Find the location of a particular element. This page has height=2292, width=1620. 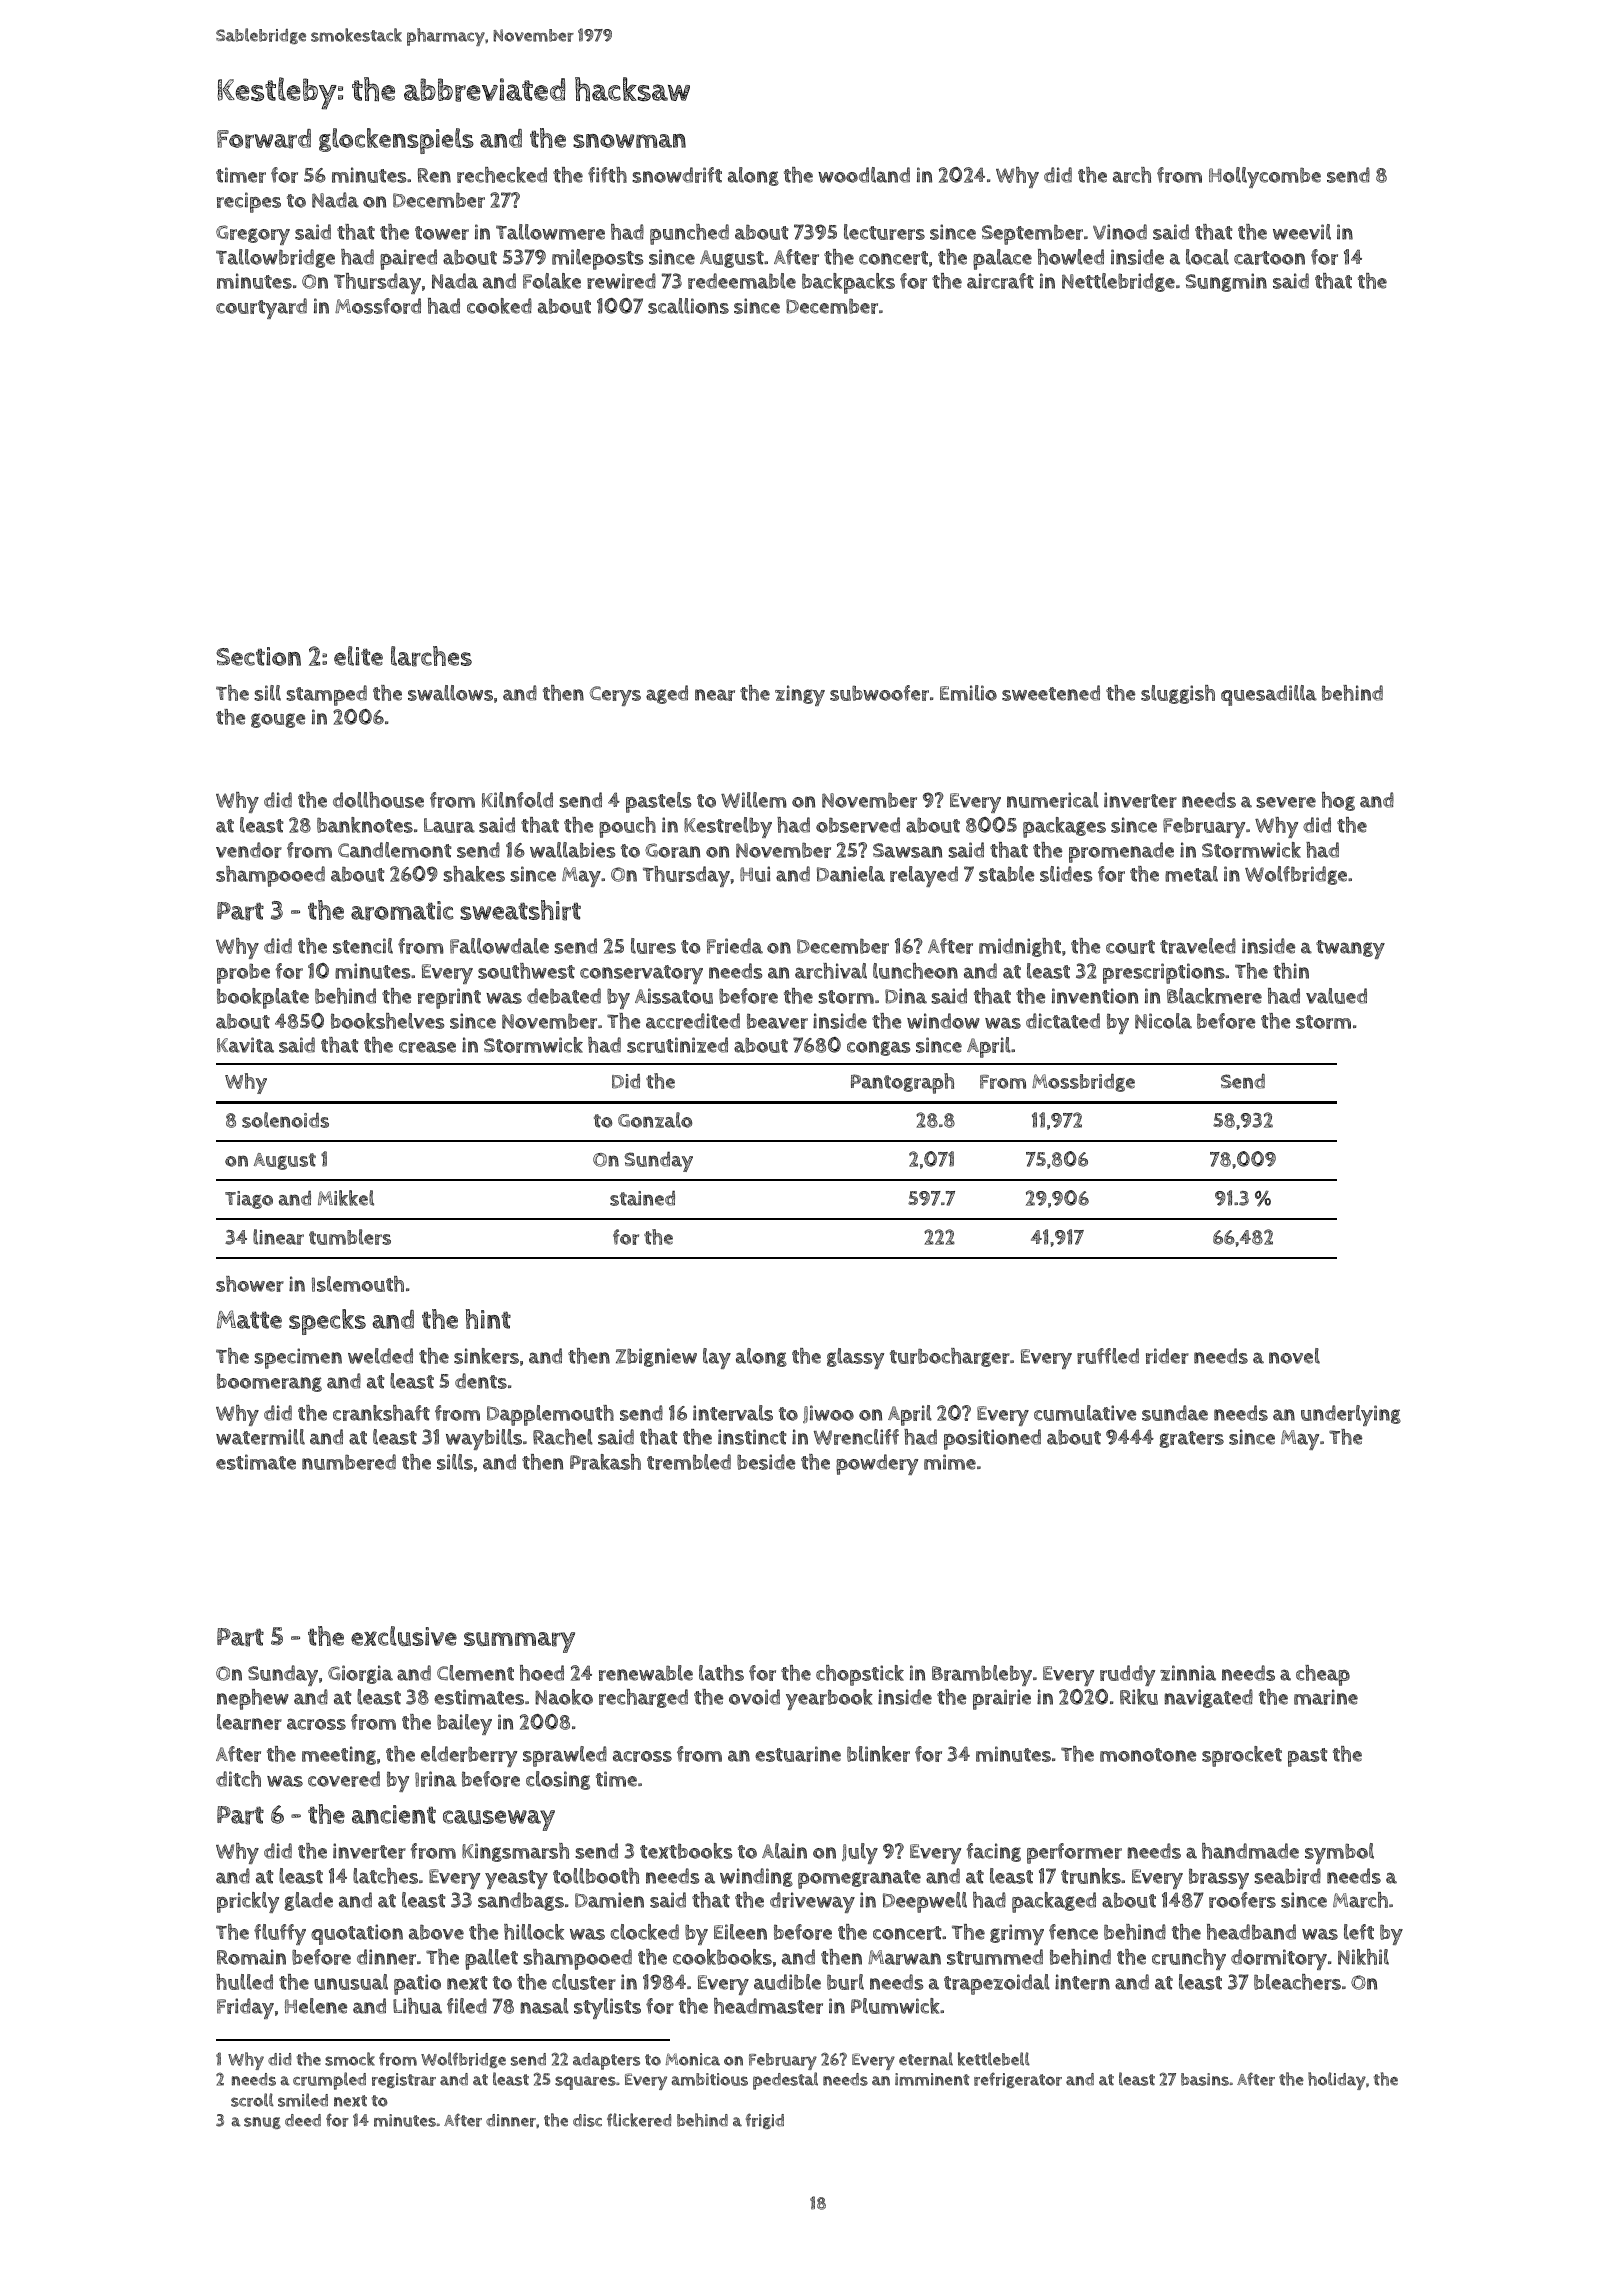

basins is located at coordinates (1205, 2079).
